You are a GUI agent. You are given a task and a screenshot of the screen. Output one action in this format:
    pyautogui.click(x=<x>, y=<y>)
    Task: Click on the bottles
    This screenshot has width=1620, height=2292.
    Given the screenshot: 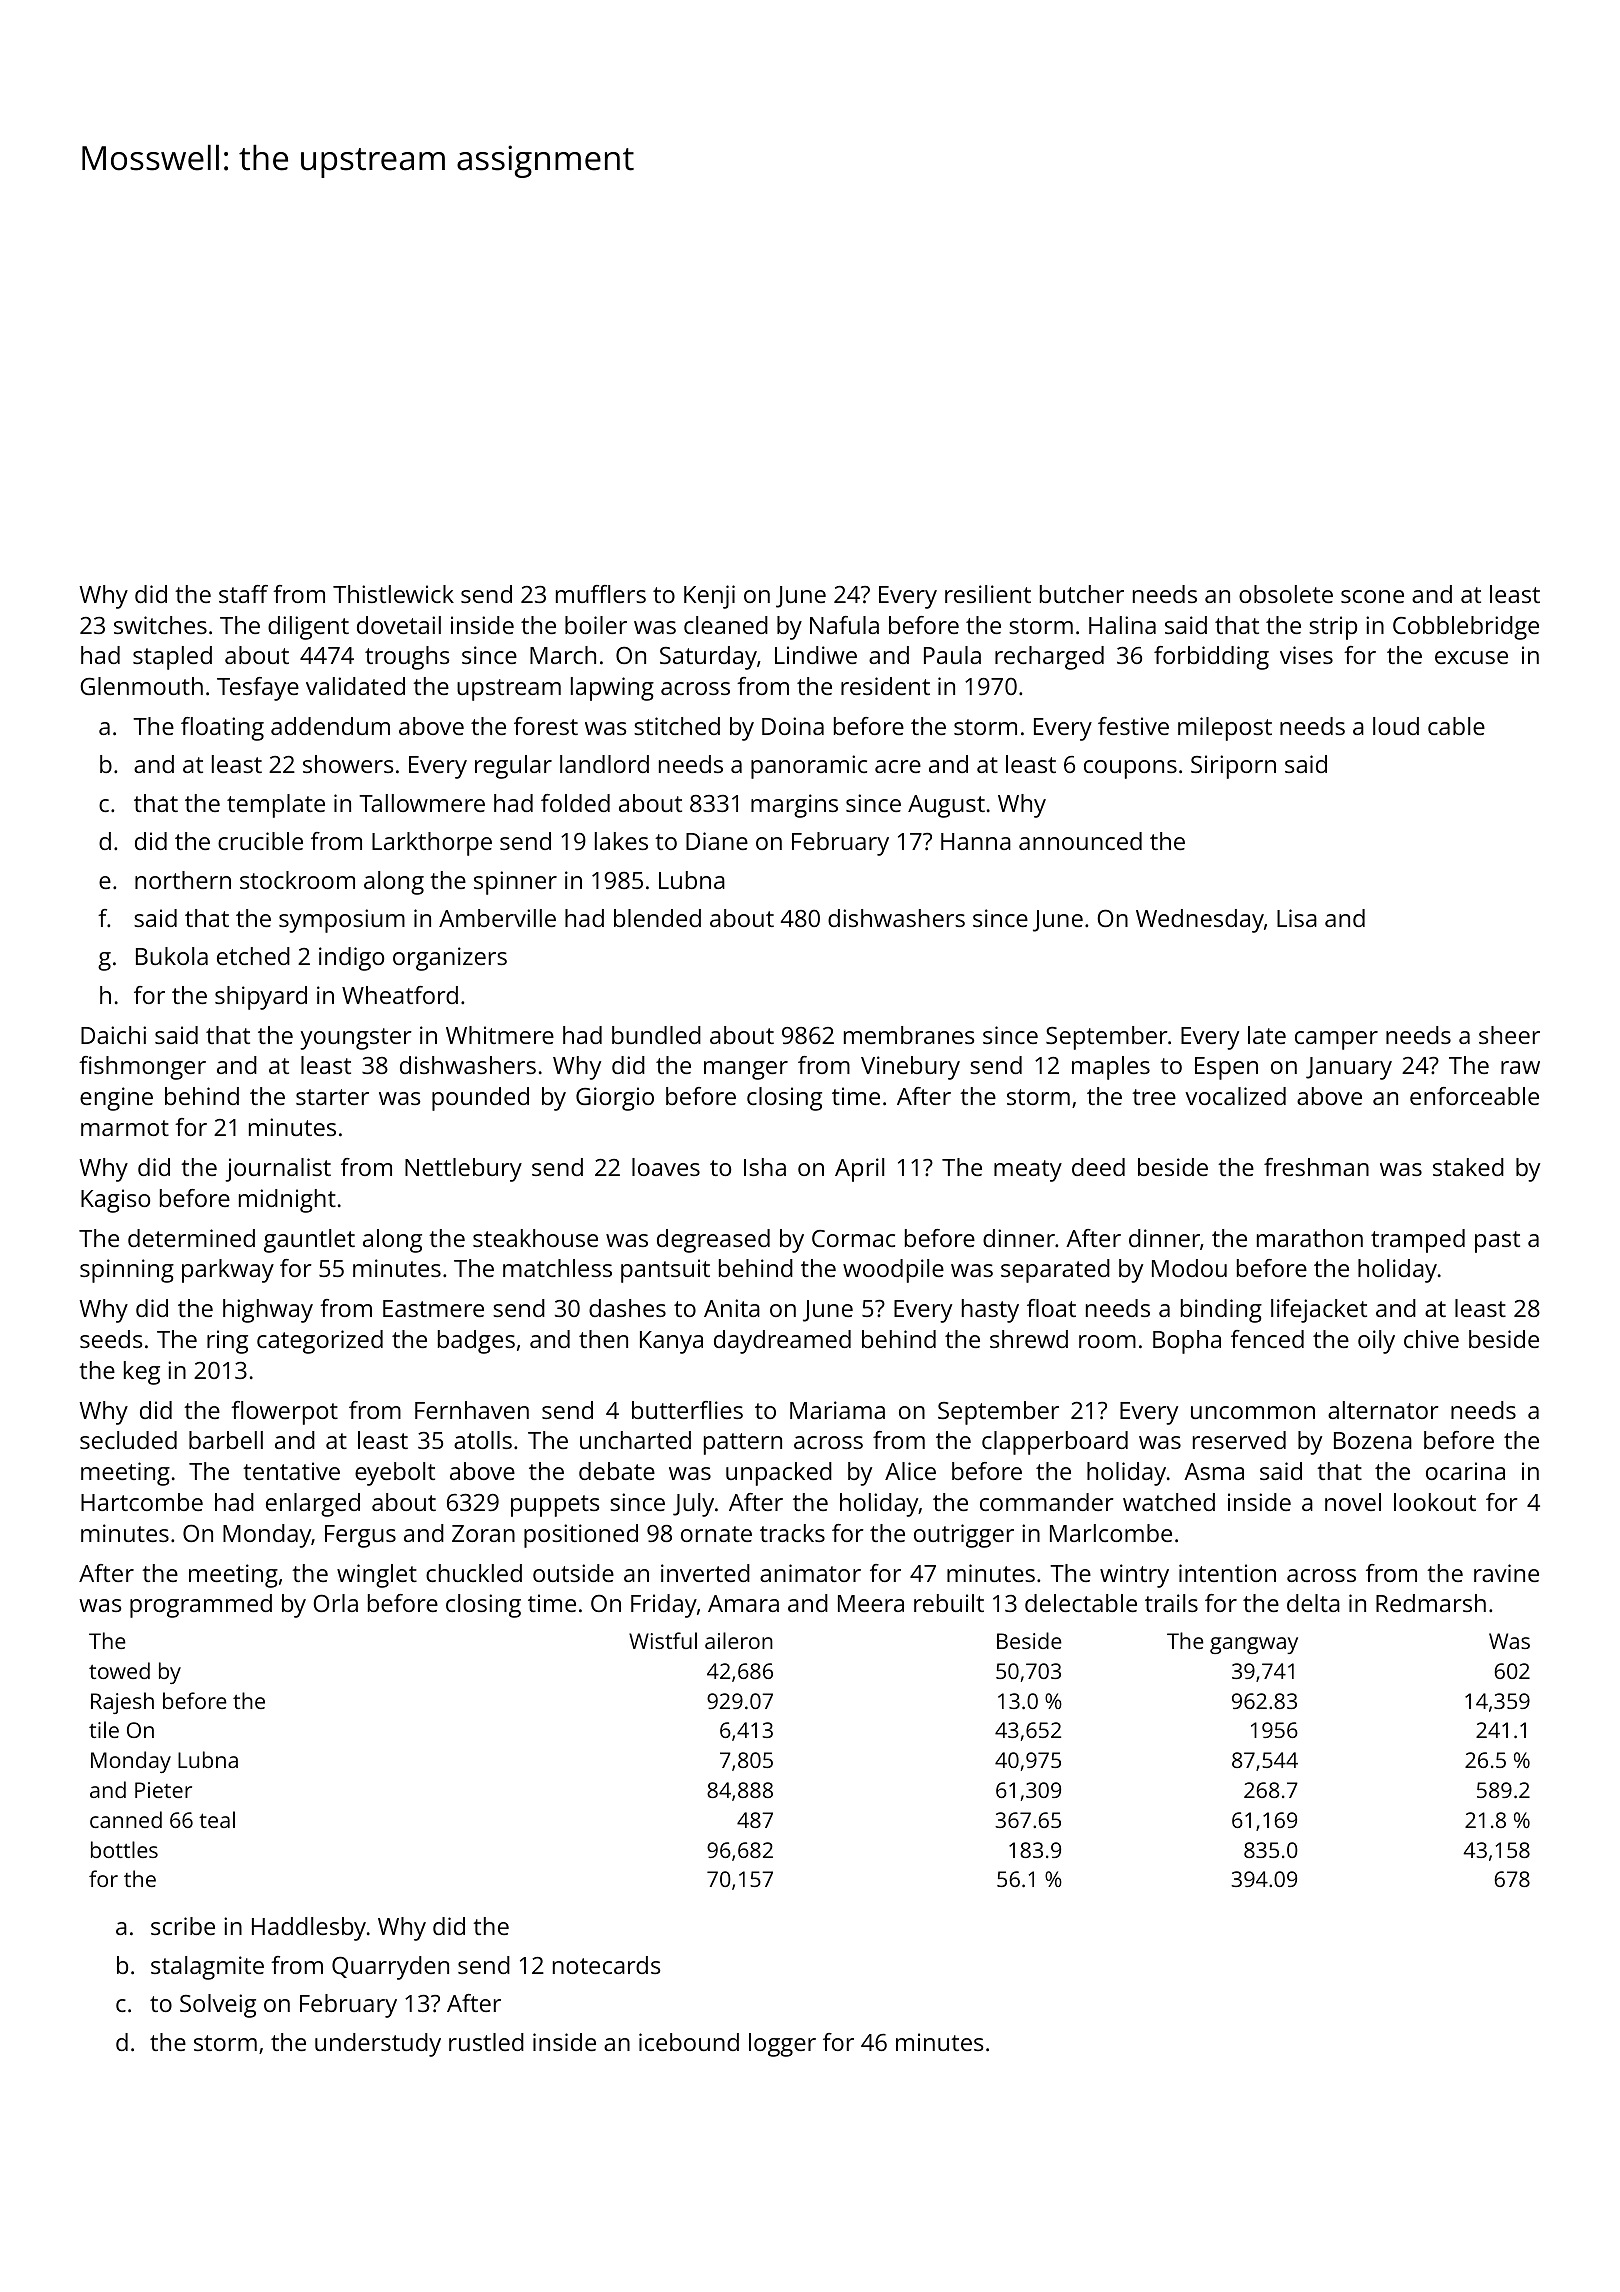 What is the action you would take?
    pyautogui.click(x=124, y=1849)
